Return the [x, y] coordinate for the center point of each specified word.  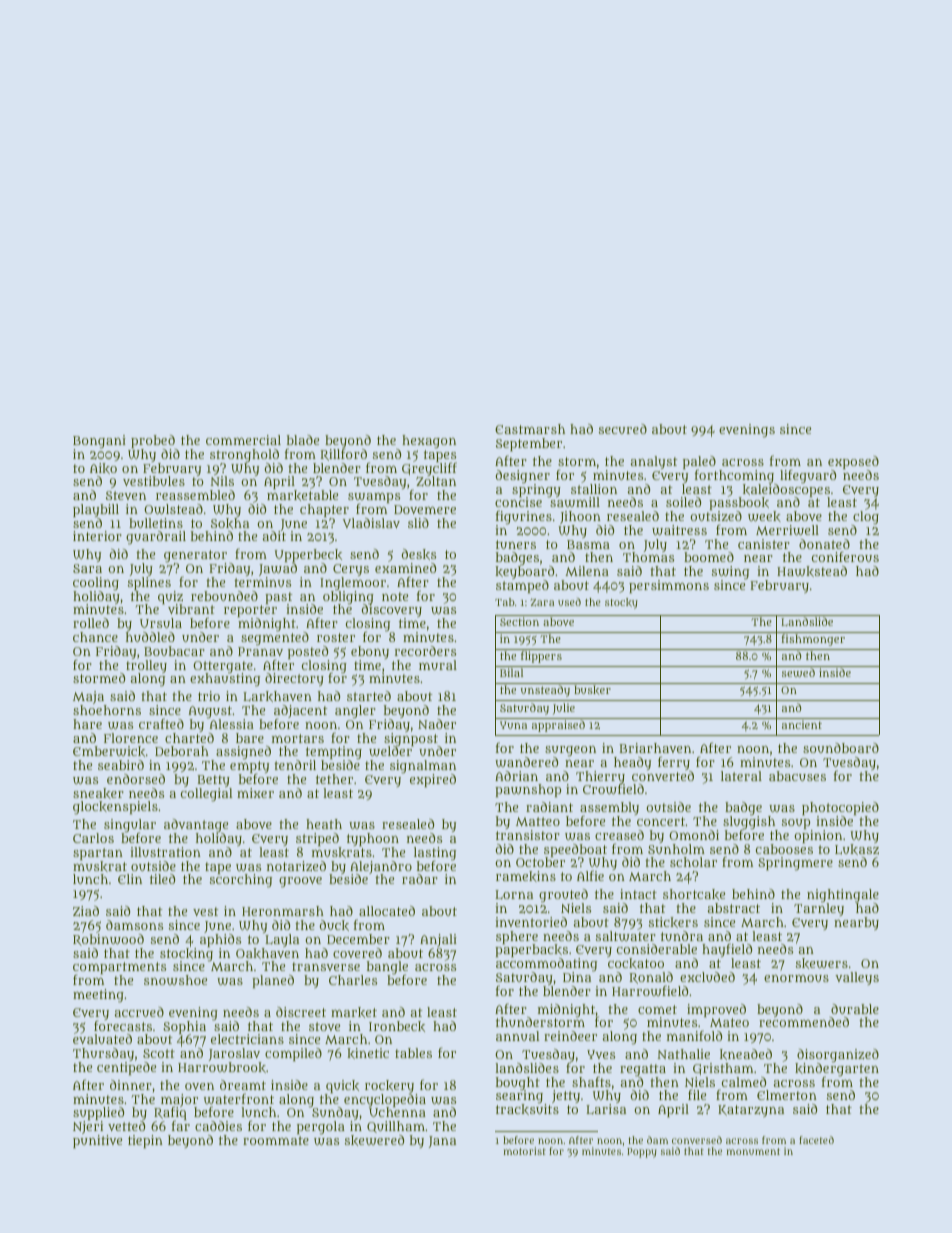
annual [518, 1036]
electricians [247, 1039]
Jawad [278, 569]
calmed [744, 1082]
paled [699, 463]
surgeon [570, 751]
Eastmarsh [530, 429]
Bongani [99, 442]
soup [796, 824]
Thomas [648, 557]
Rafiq [170, 1114]
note [395, 596]
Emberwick [109, 751]
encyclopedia [385, 1100]
